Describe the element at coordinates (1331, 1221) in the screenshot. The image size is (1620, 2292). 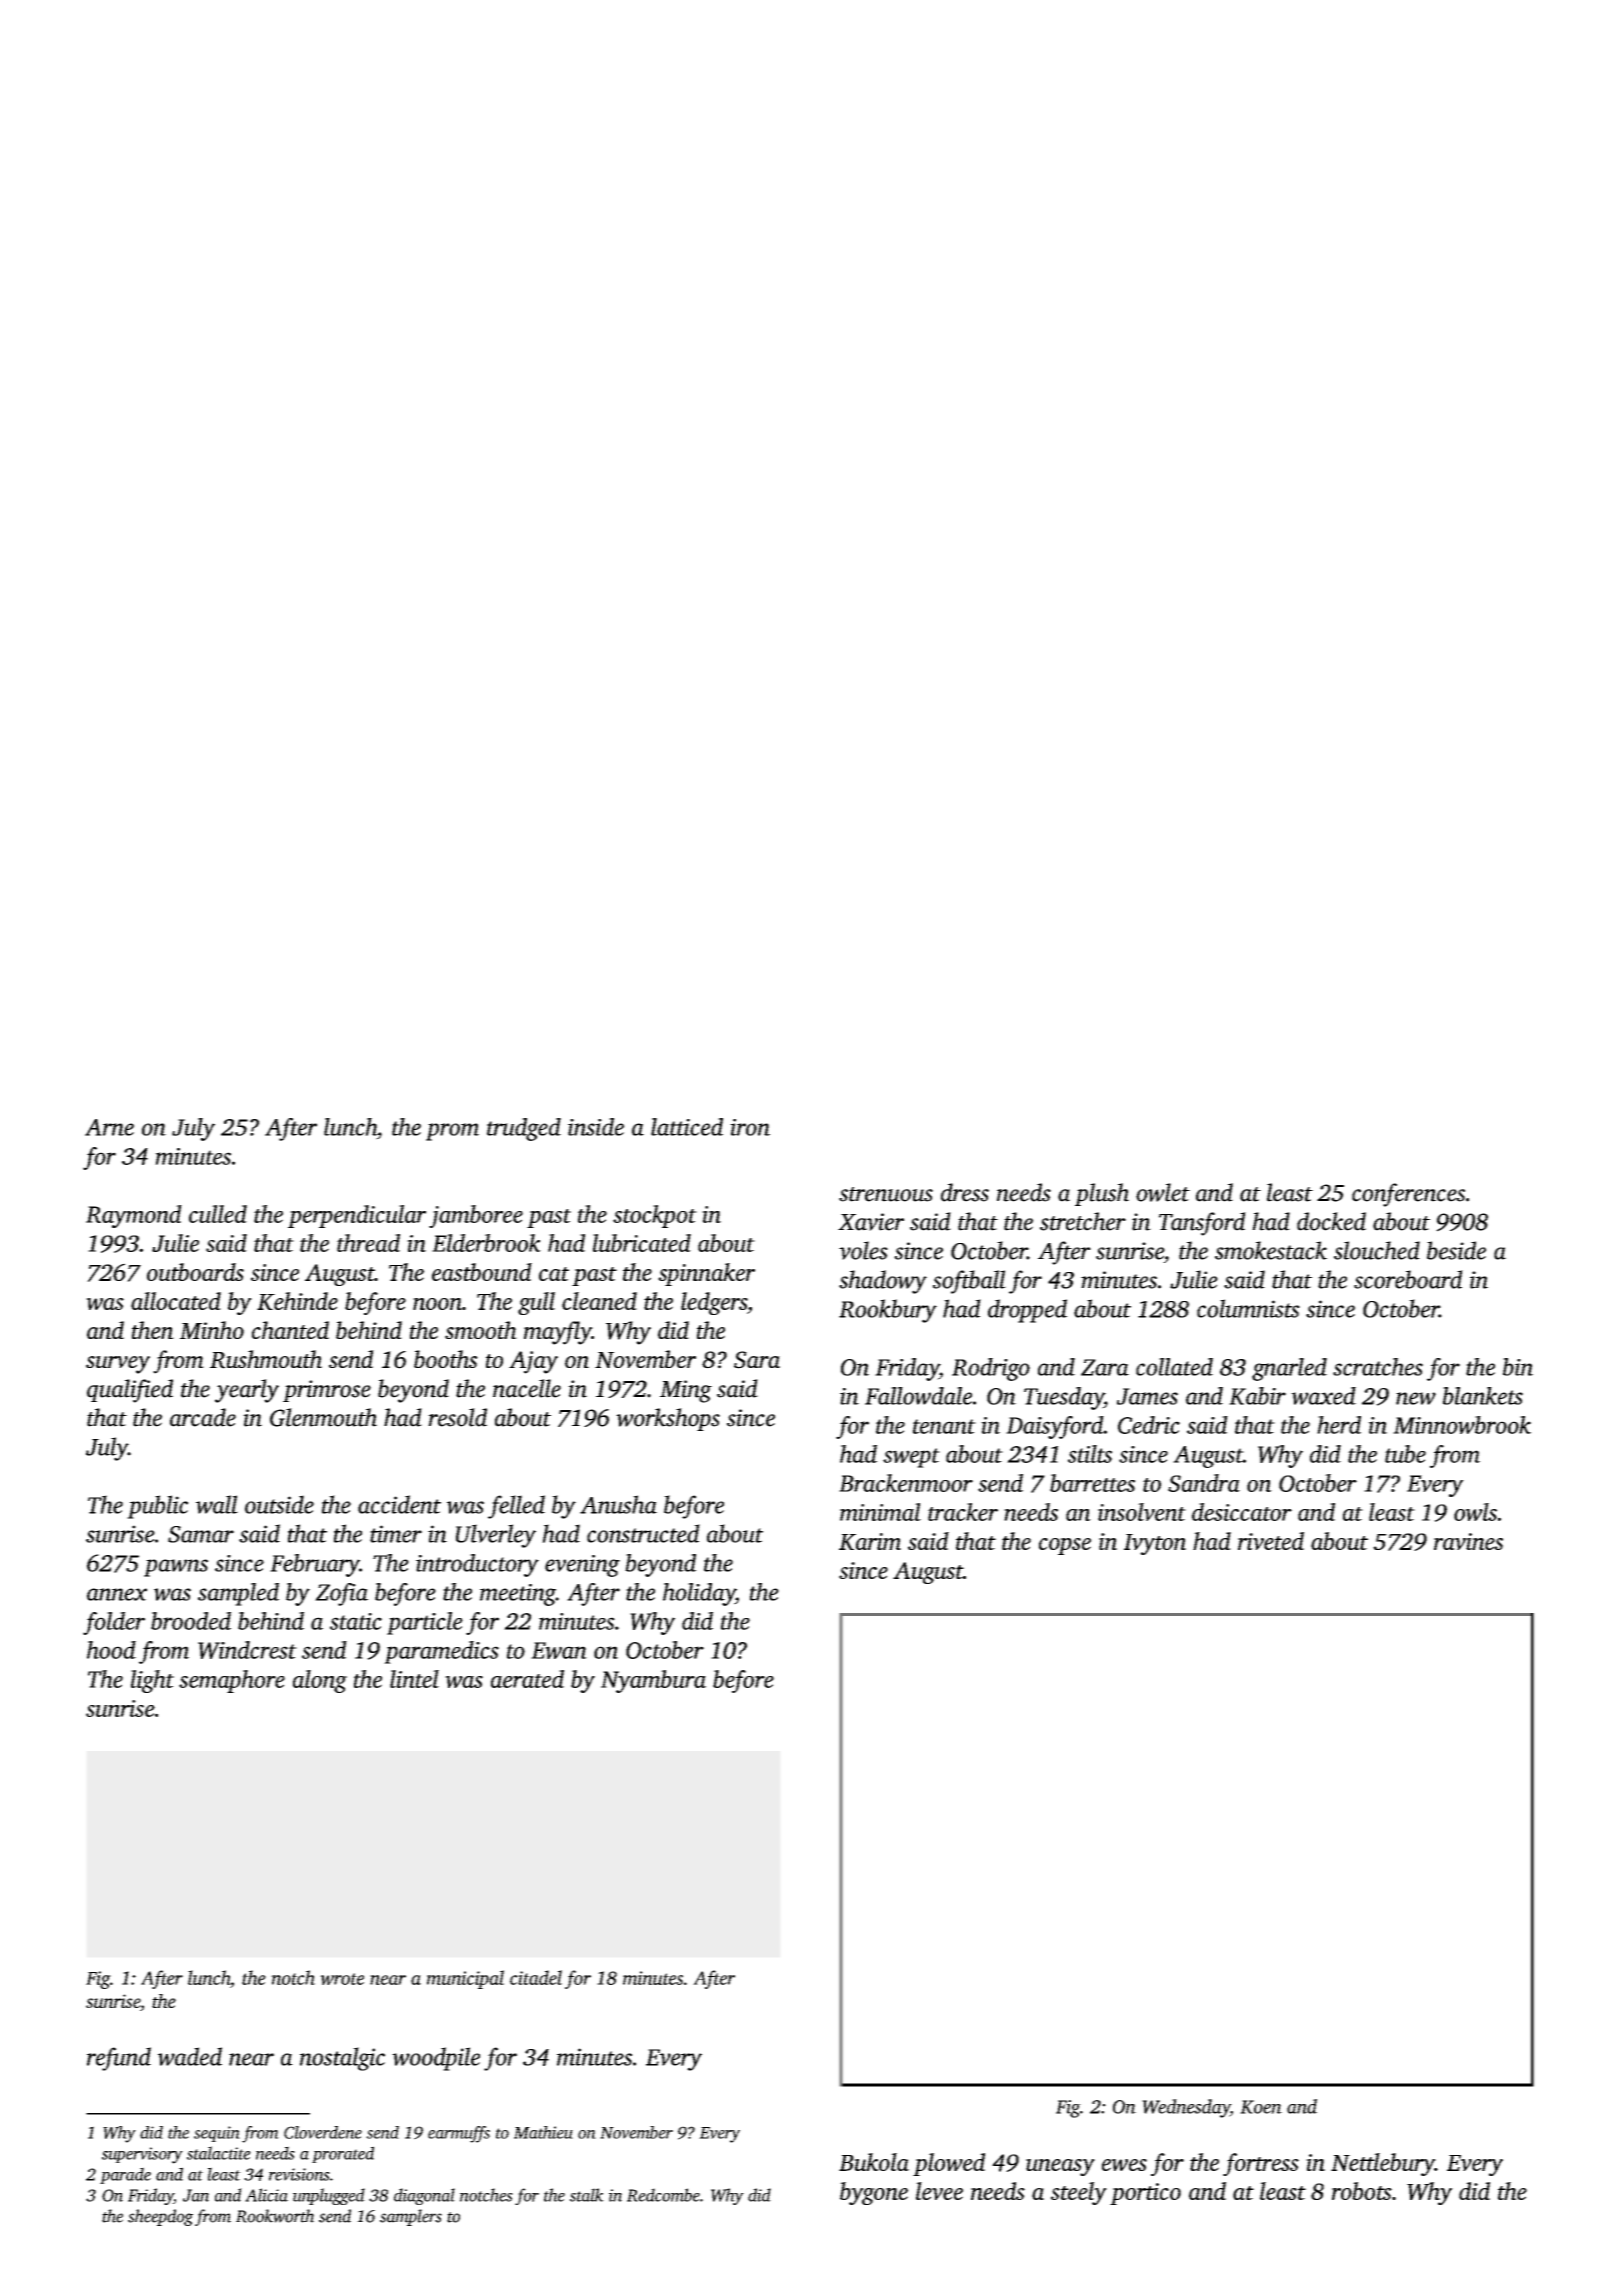
I see `docked` at that location.
